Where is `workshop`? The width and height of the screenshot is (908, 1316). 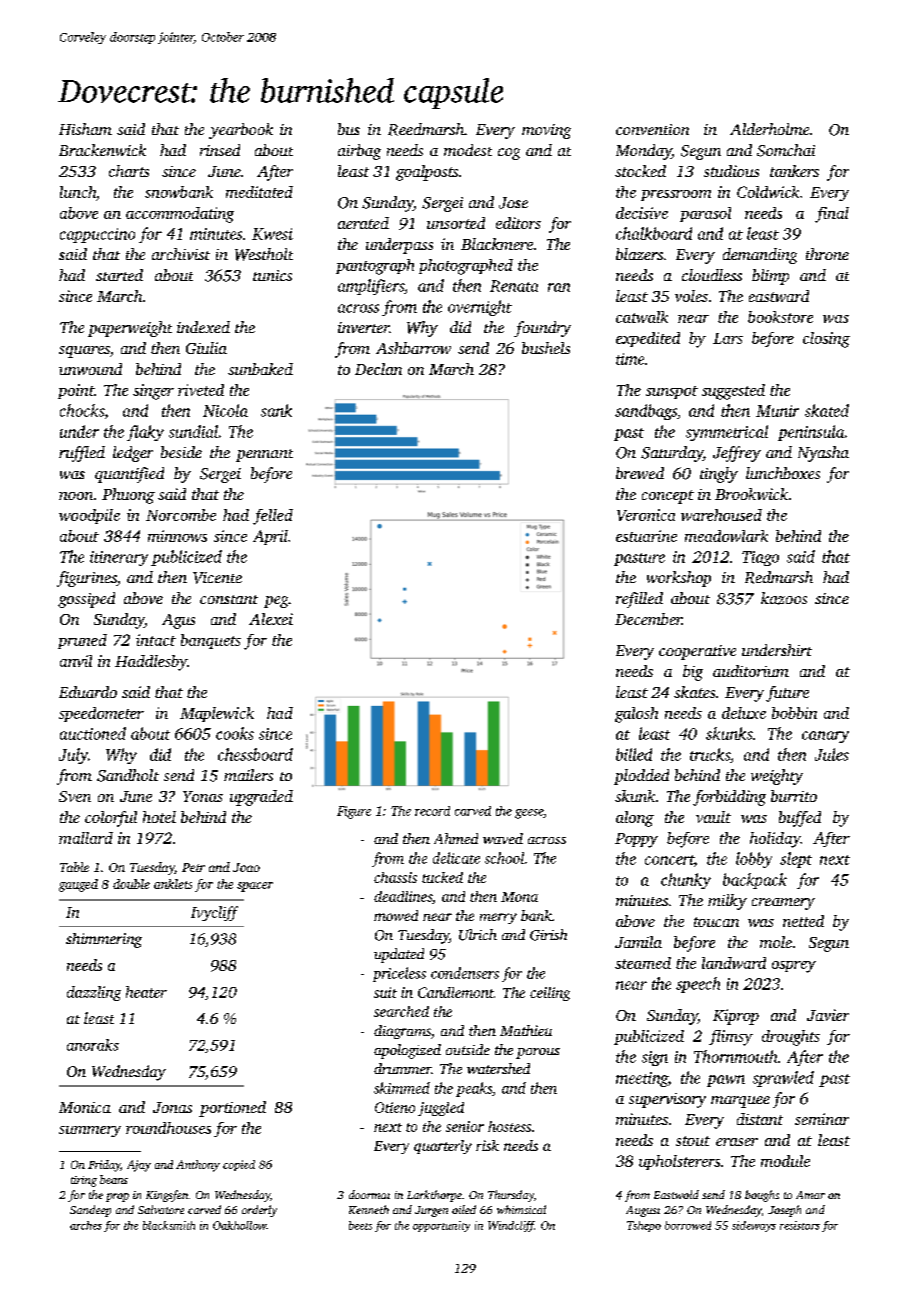
workshop is located at coordinates (679, 579).
